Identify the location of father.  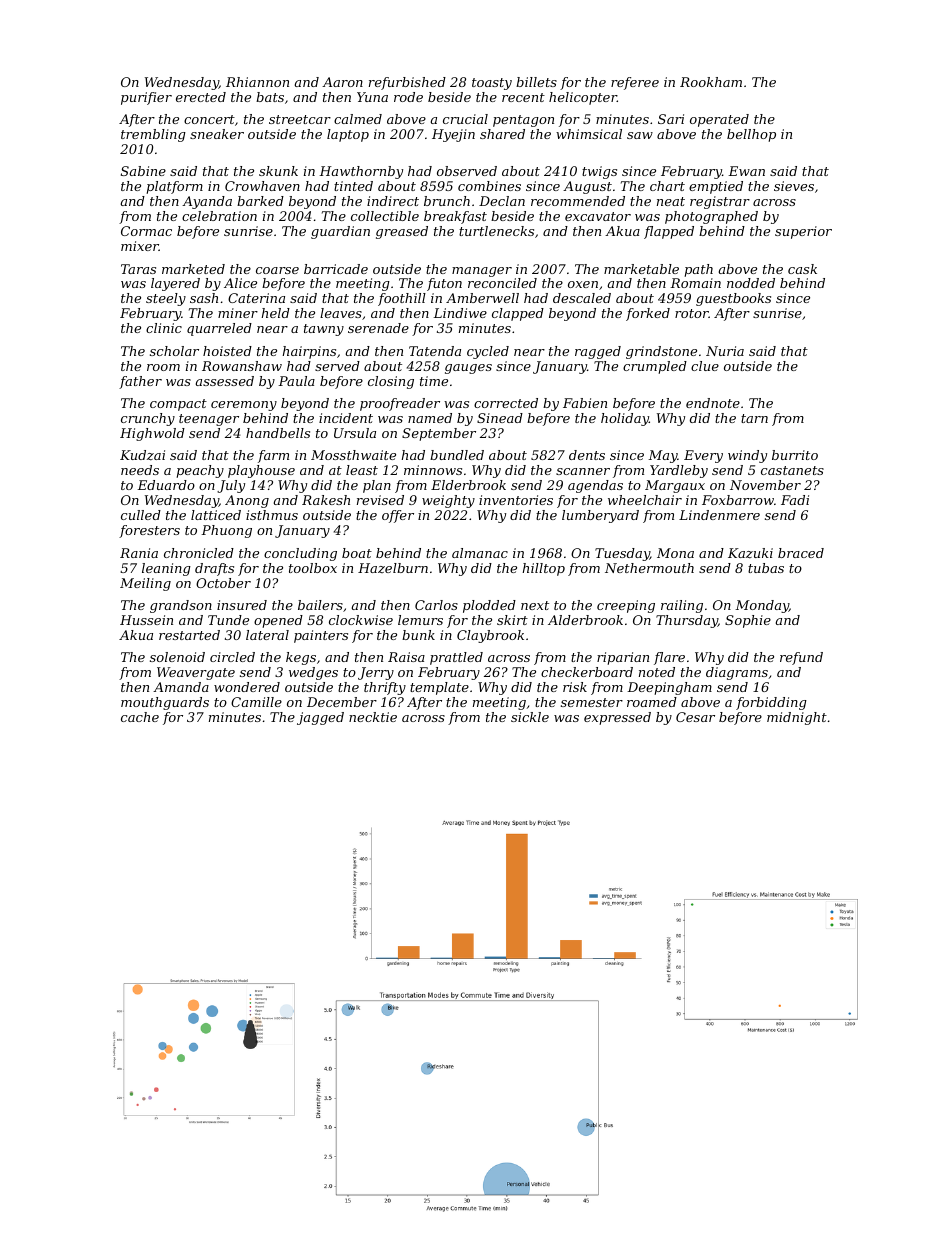
(140, 382).
